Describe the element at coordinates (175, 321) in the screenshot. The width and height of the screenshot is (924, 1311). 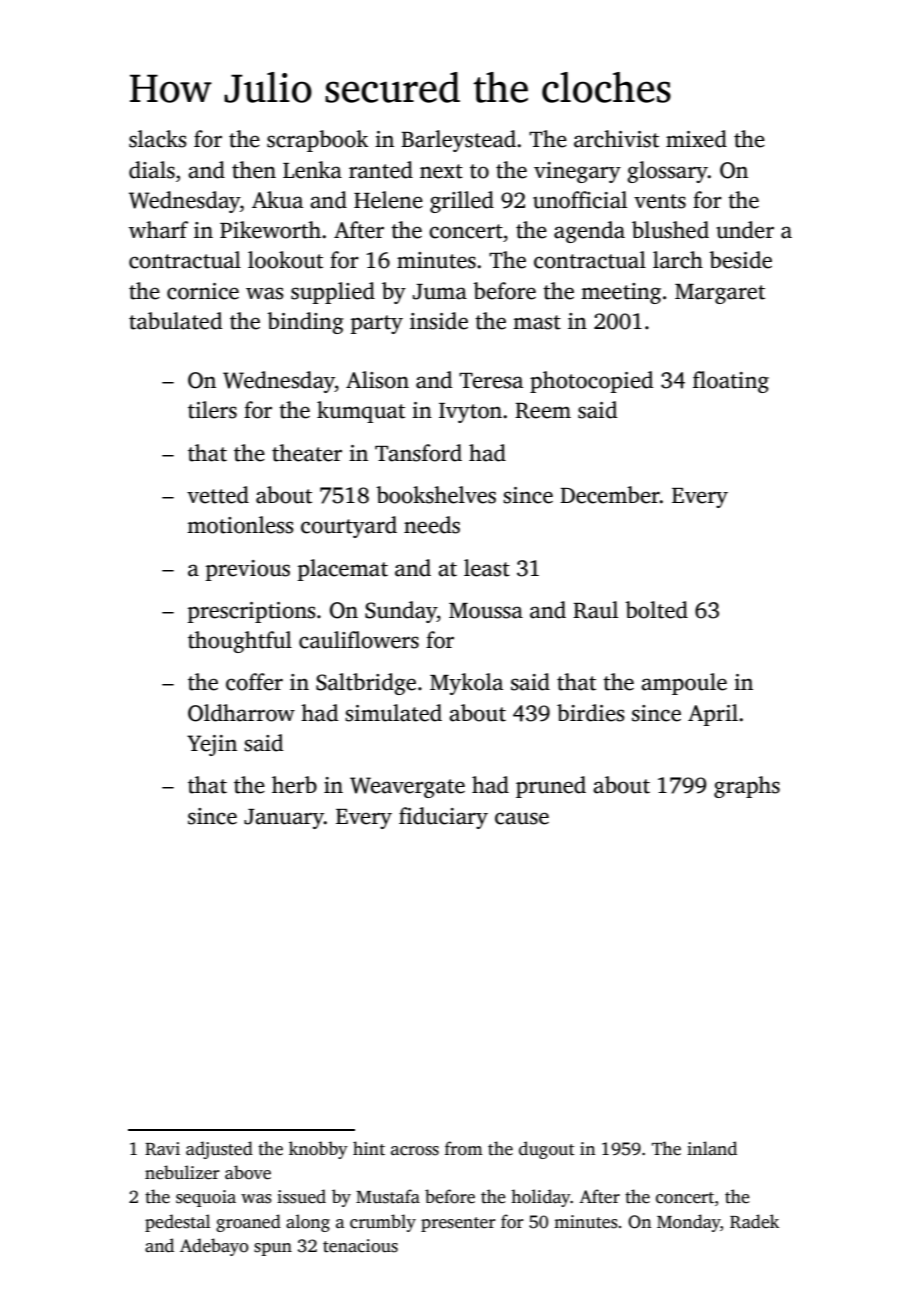
I see `tabulated` at that location.
